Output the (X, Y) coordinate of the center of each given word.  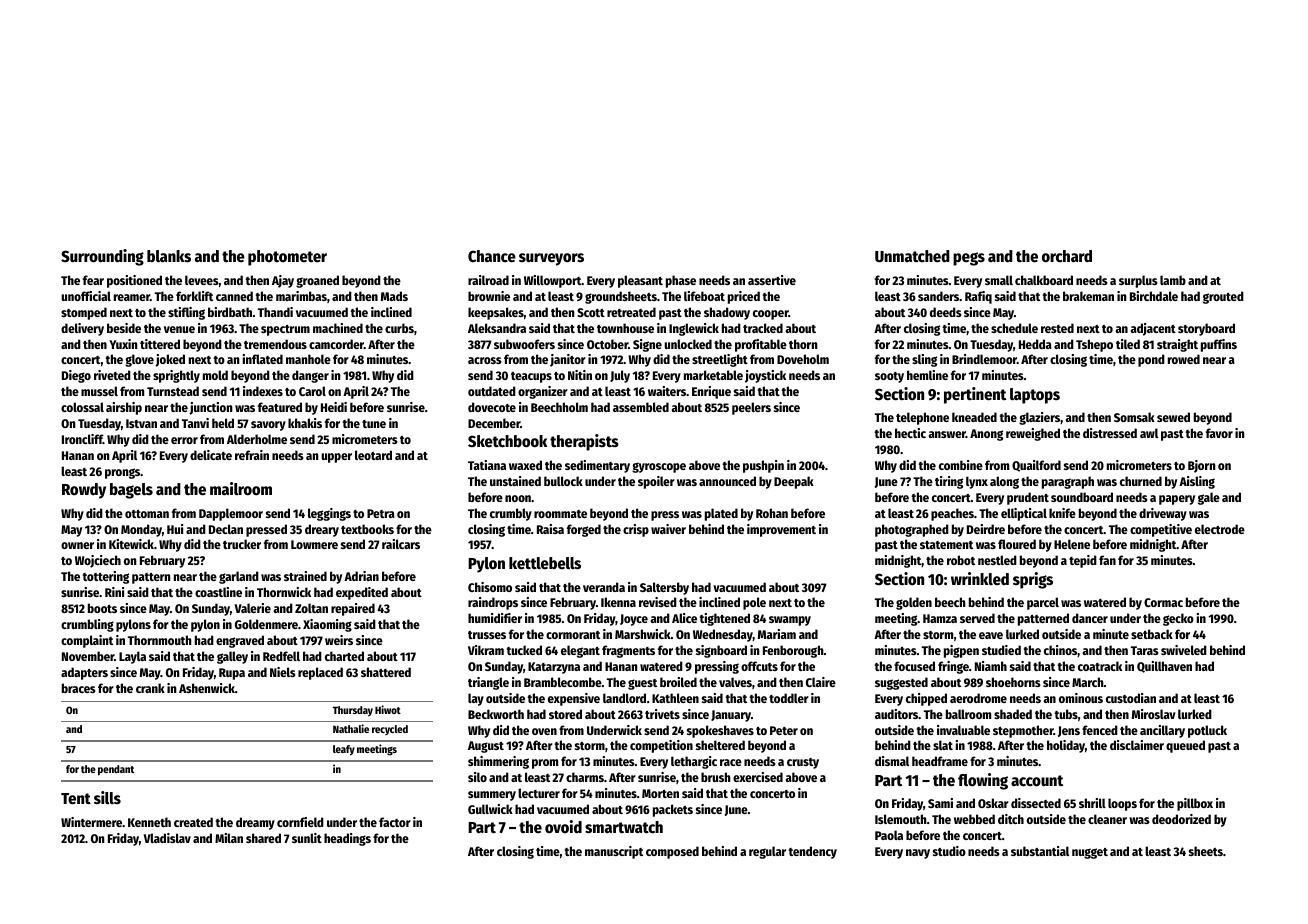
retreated (631, 312)
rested (1057, 328)
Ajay (283, 281)
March (1088, 682)
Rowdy (84, 491)
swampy (790, 621)
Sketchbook (507, 441)
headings (347, 839)
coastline (218, 592)
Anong (986, 435)
